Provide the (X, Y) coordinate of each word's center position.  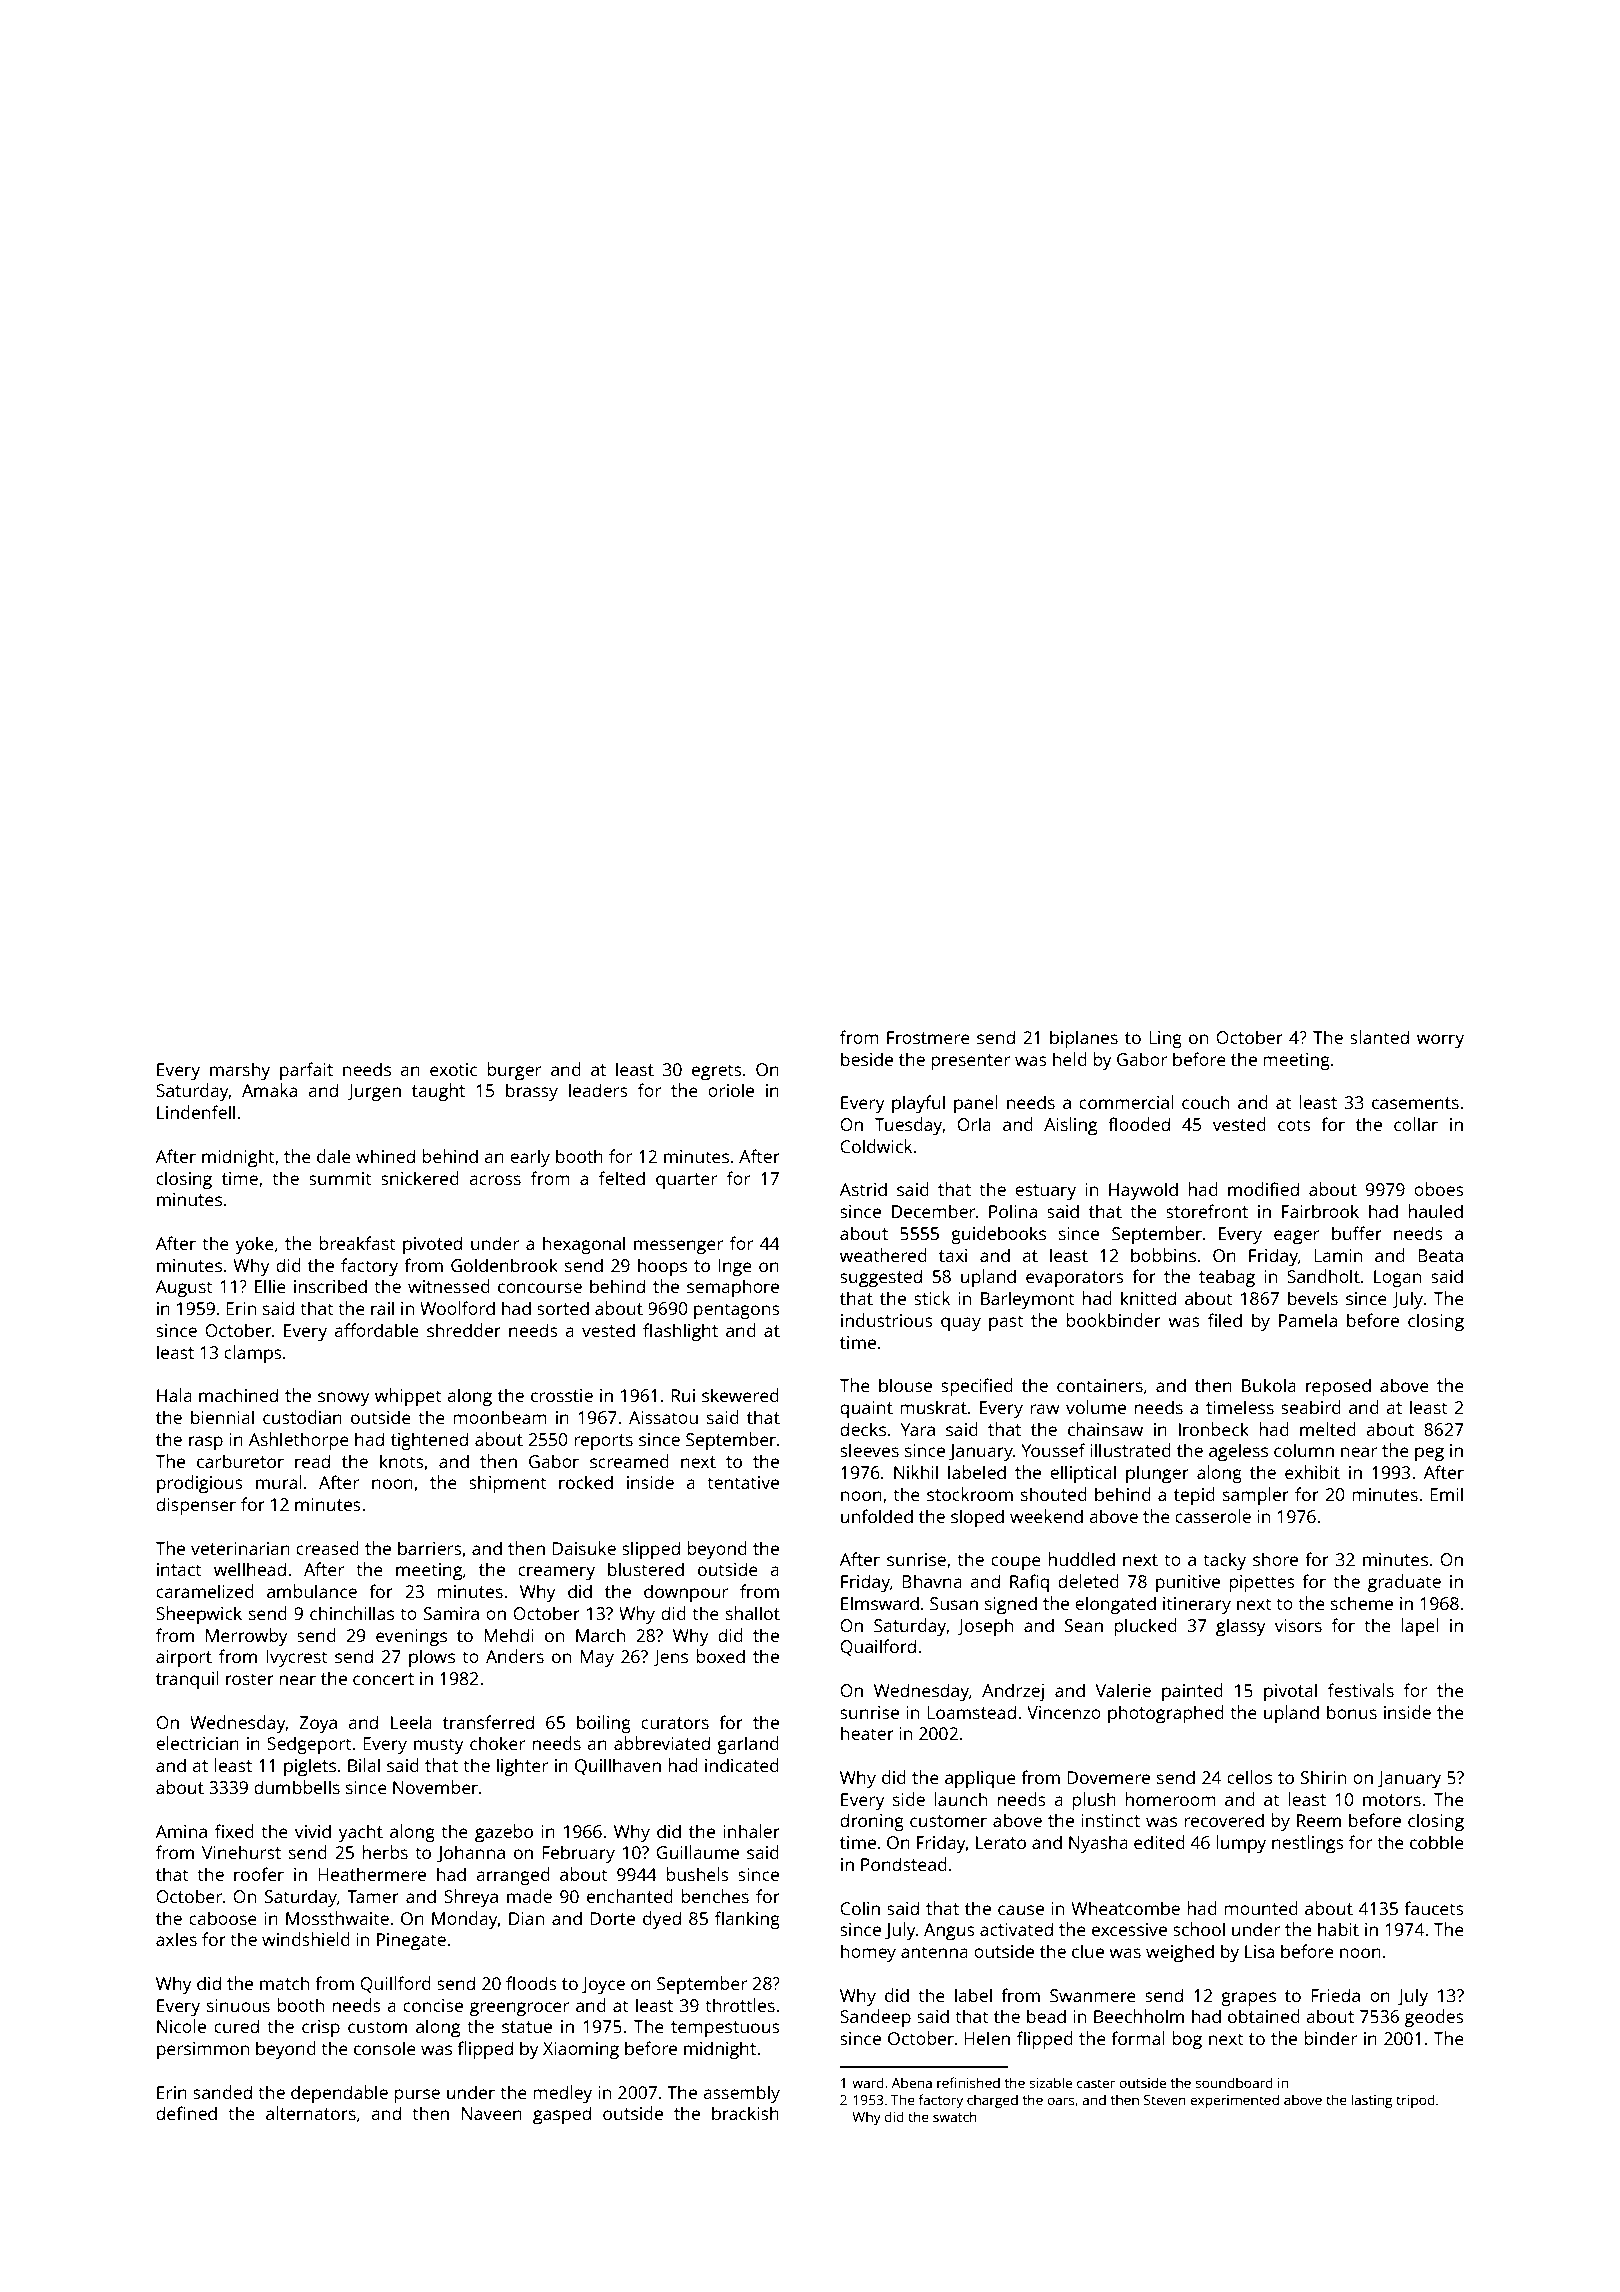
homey (868, 1953)
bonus (1352, 1712)
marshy (240, 1071)
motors (1392, 1800)
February (578, 1854)
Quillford (395, 1984)
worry (1440, 1041)
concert (383, 1679)
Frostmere (928, 1037)
